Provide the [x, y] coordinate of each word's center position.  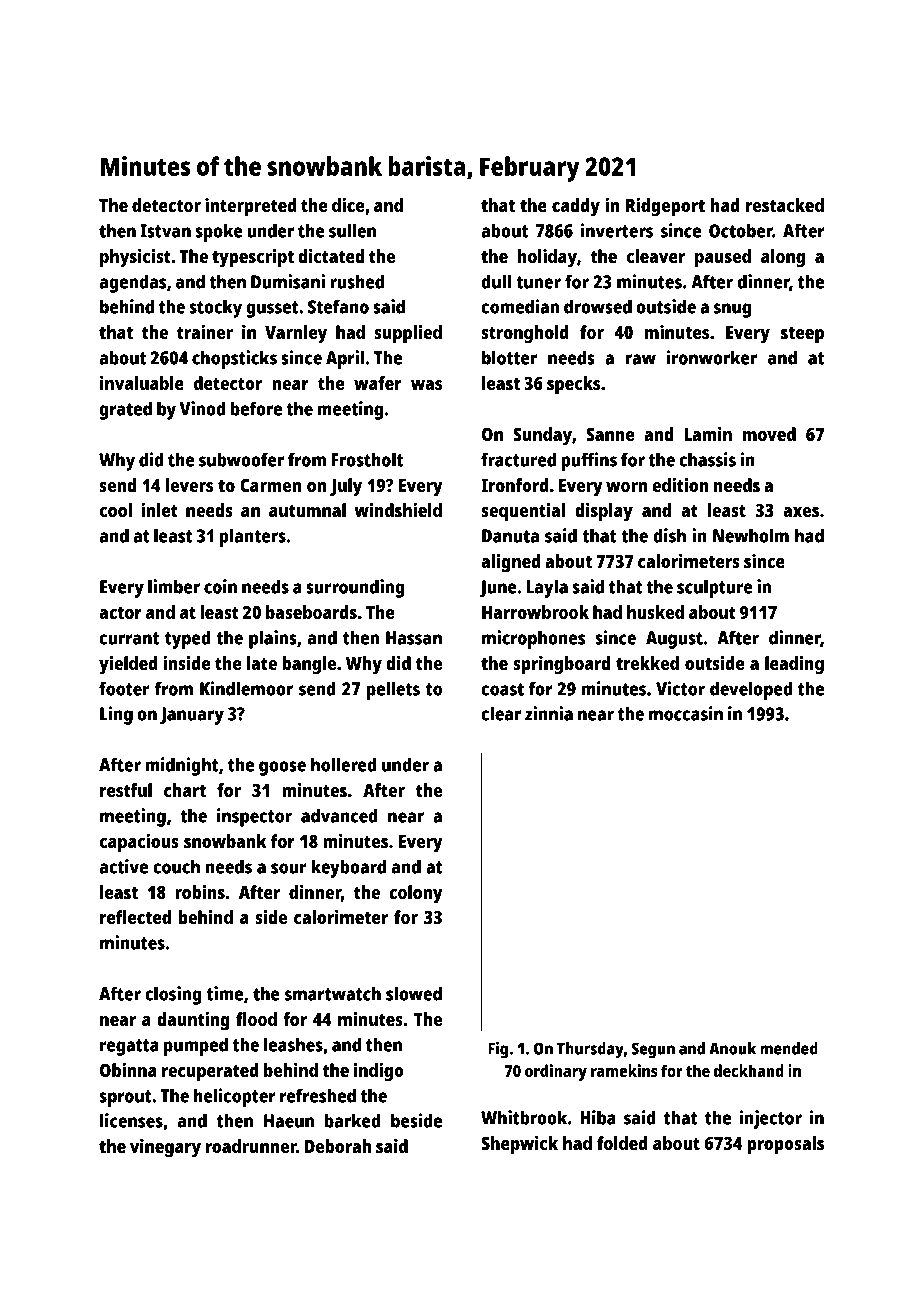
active [123, 866]
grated [126, 410]
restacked [785, 205]
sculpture [715, 588]
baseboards [311, 612]
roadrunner [251, 1146]
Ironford [515, 485]
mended [789, 1048]
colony [416, 894]
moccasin [686, 713]
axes [801, 512]
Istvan [165, 231]
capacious [139, 843]
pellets [393, 690]
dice [348, 205]
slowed [414, 993]
